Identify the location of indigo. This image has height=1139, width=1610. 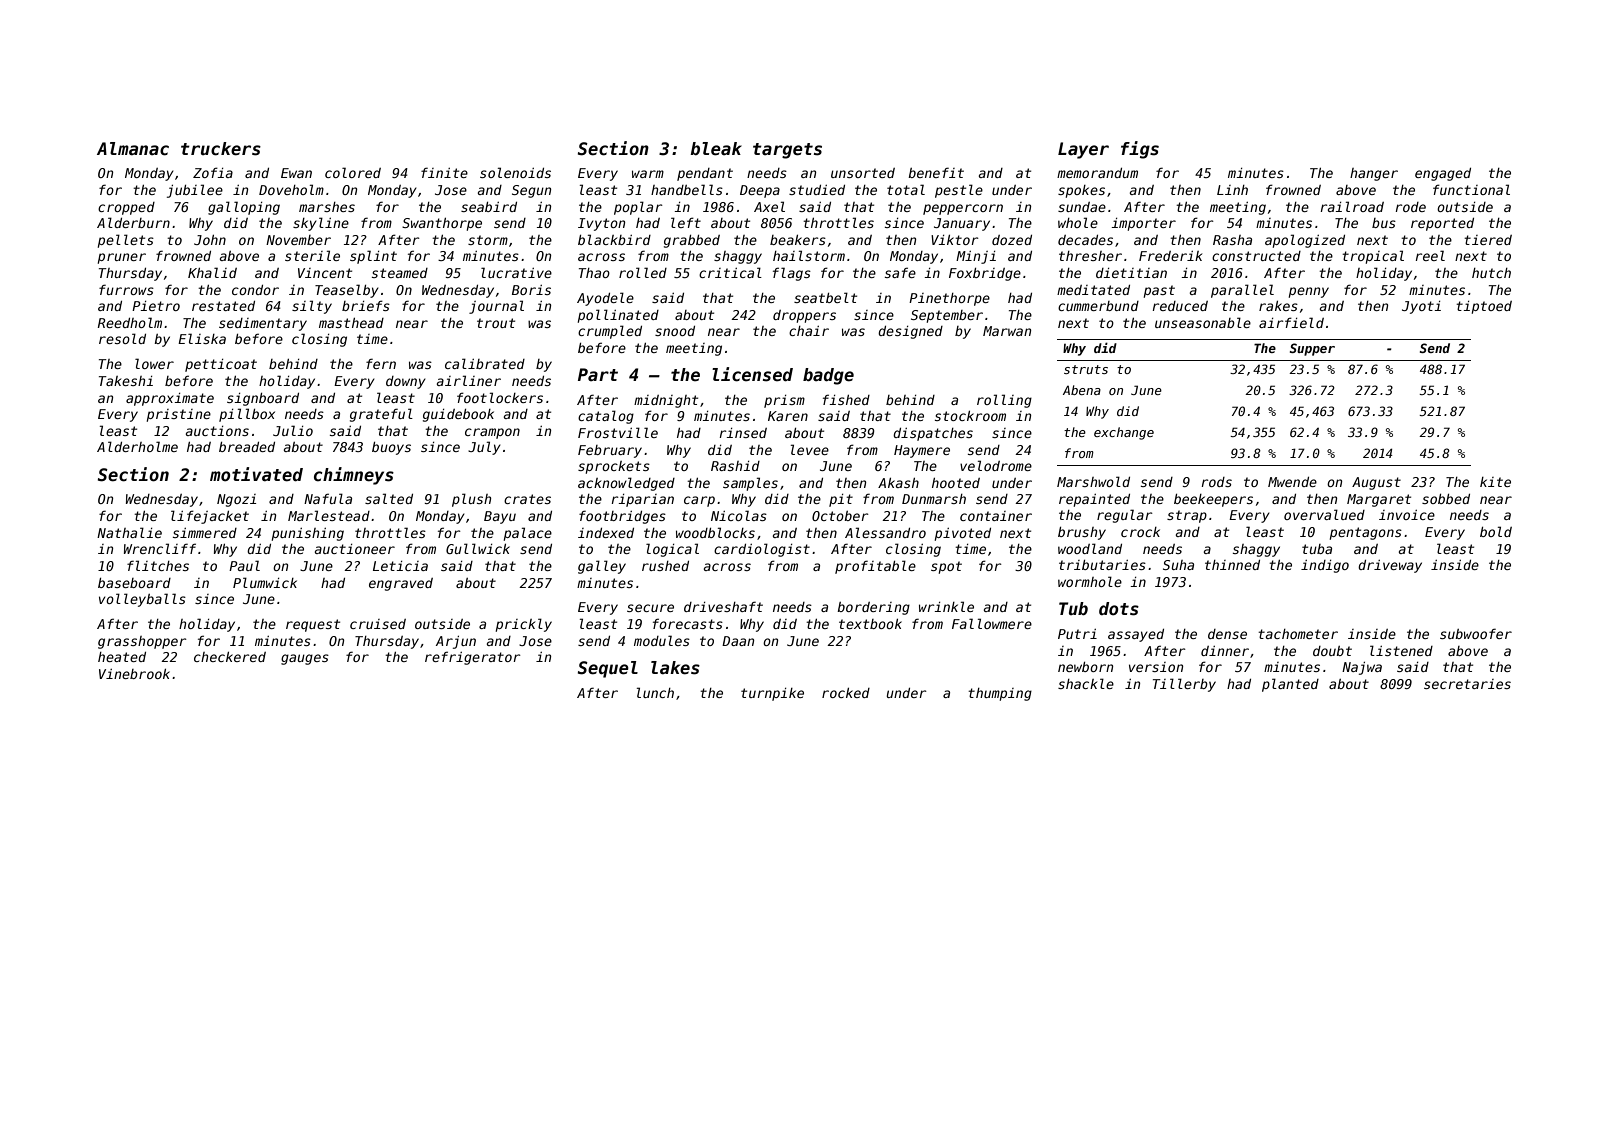
(1325, 566).
